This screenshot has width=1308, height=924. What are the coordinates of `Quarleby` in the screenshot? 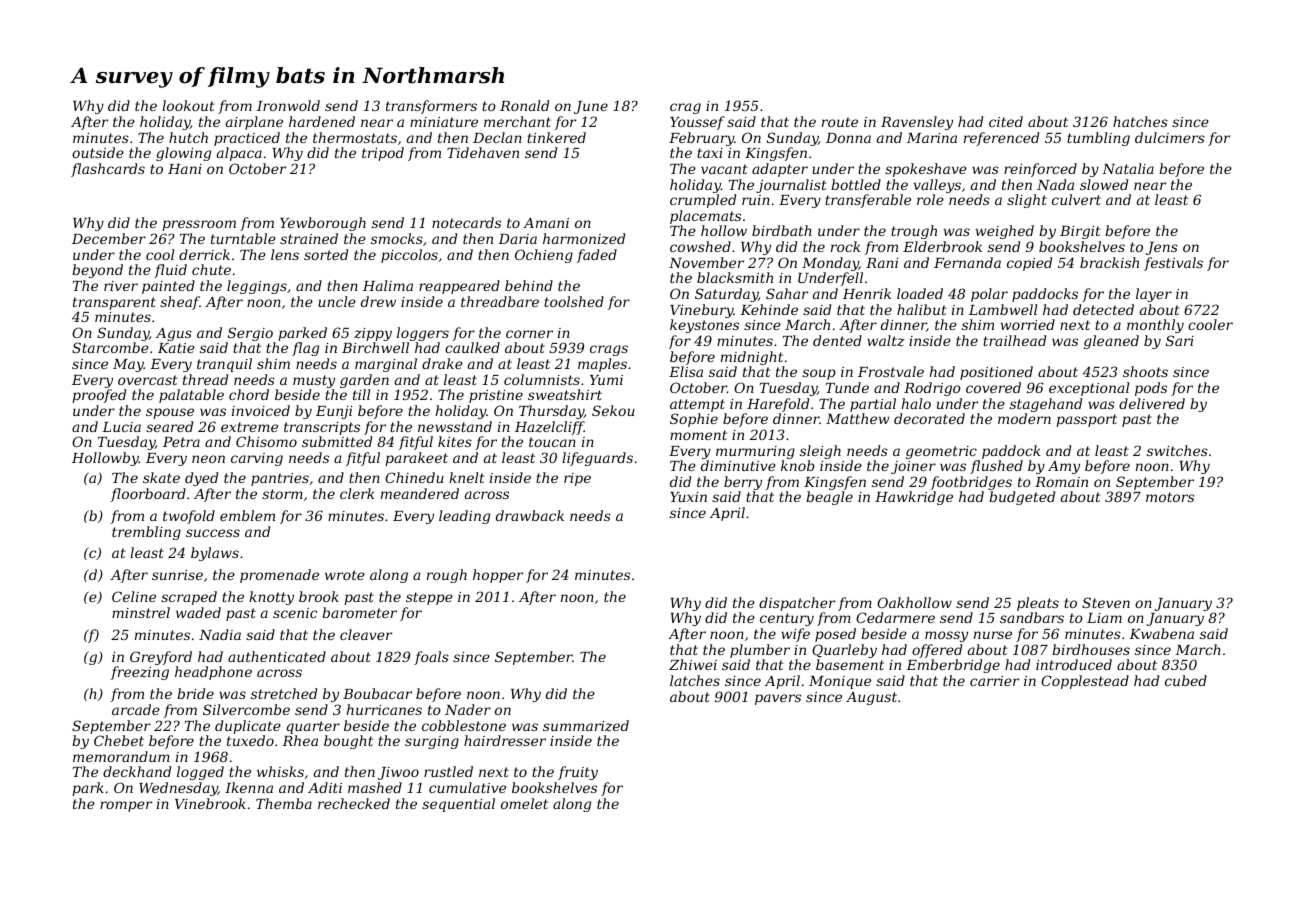 It's located at (844, 651).
